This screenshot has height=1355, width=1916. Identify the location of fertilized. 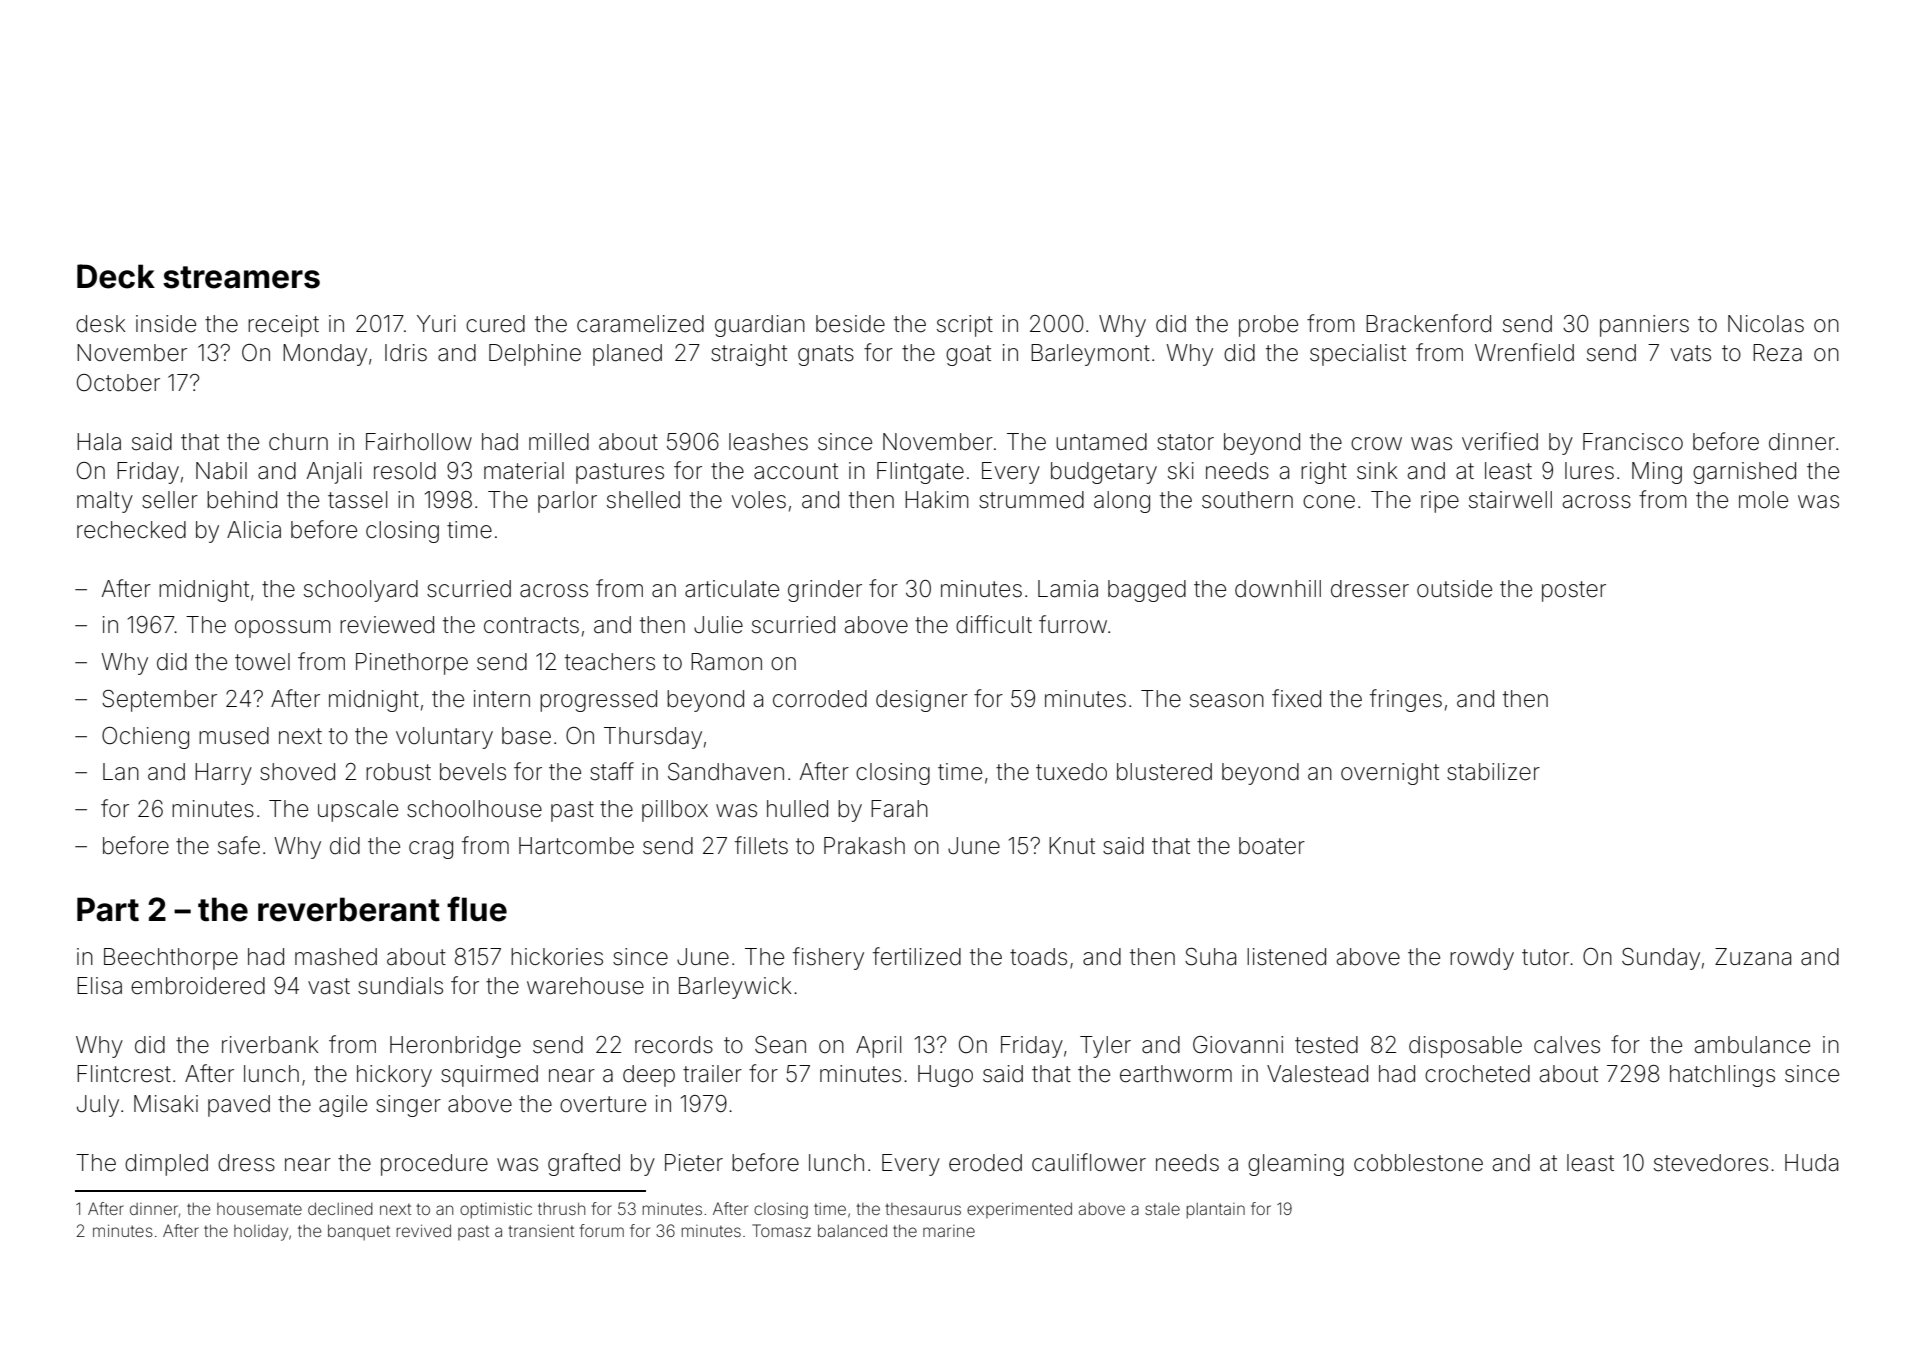
(917, 956).
